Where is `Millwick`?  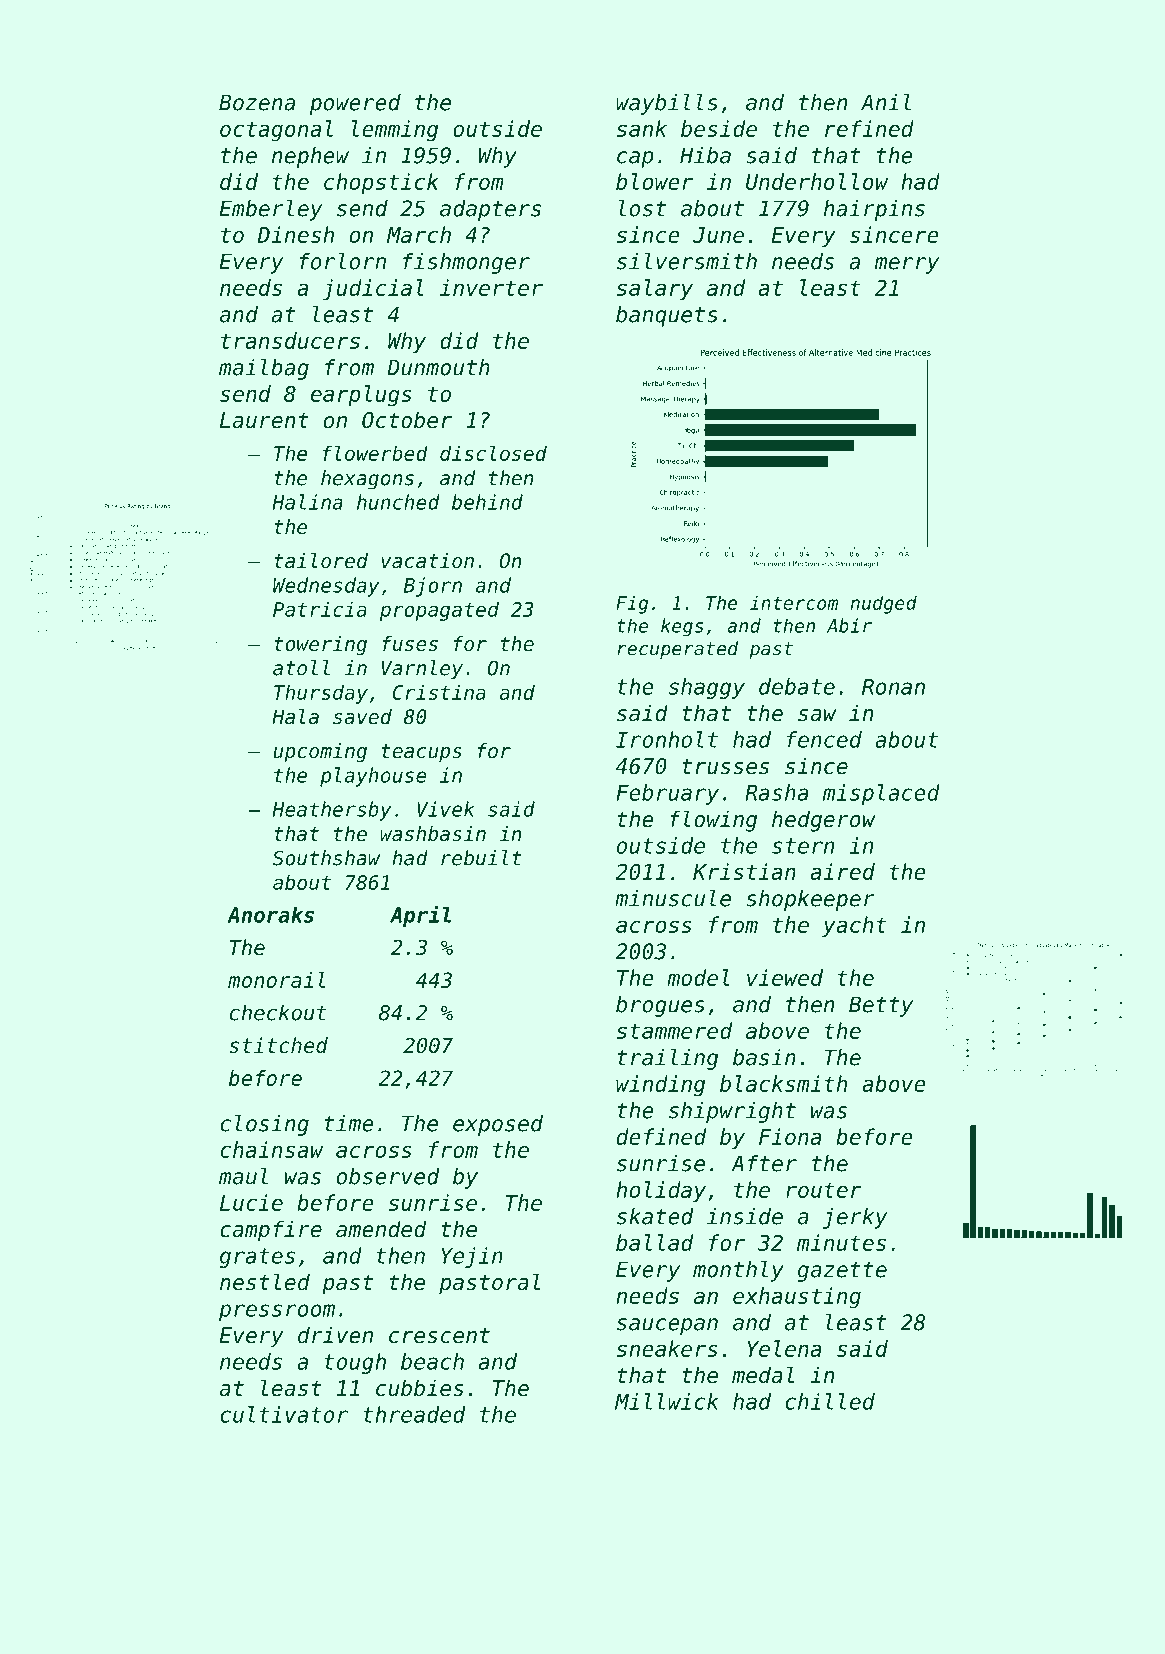
Millwick is located at coordinates (666, 1401).
